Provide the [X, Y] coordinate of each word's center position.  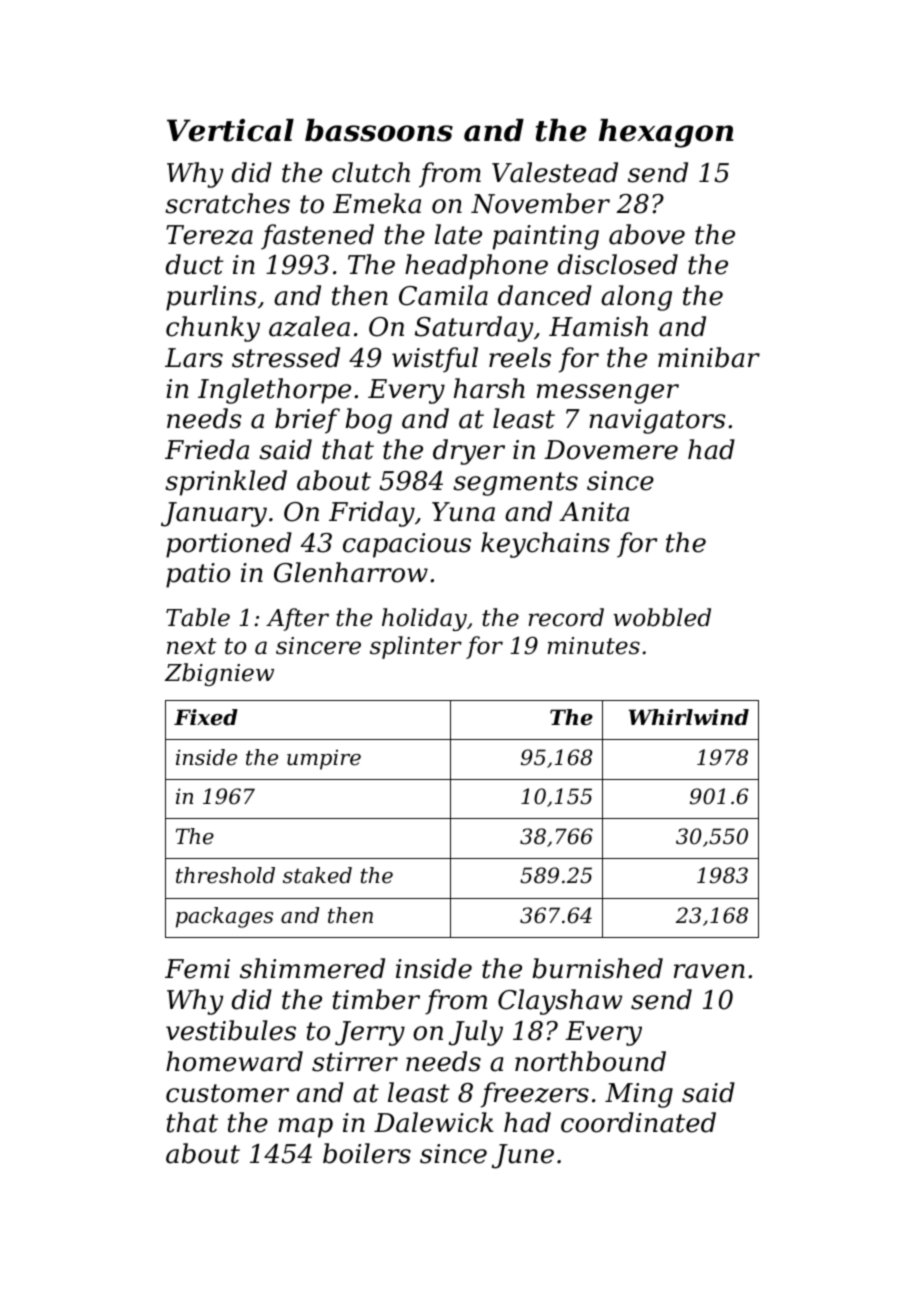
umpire [324, 759]
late [458, 234]
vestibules [231, 1030]
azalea [309, 326]
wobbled [662, 617]
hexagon [666, 133]
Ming [639, 1095]
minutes [593, 646]
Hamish [598, 326]
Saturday [474, 329]
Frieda [207, 449]
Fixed [206, 717]
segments [515, 484]
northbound [590, 1061]
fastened [317, 237]
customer [227, 1093]
